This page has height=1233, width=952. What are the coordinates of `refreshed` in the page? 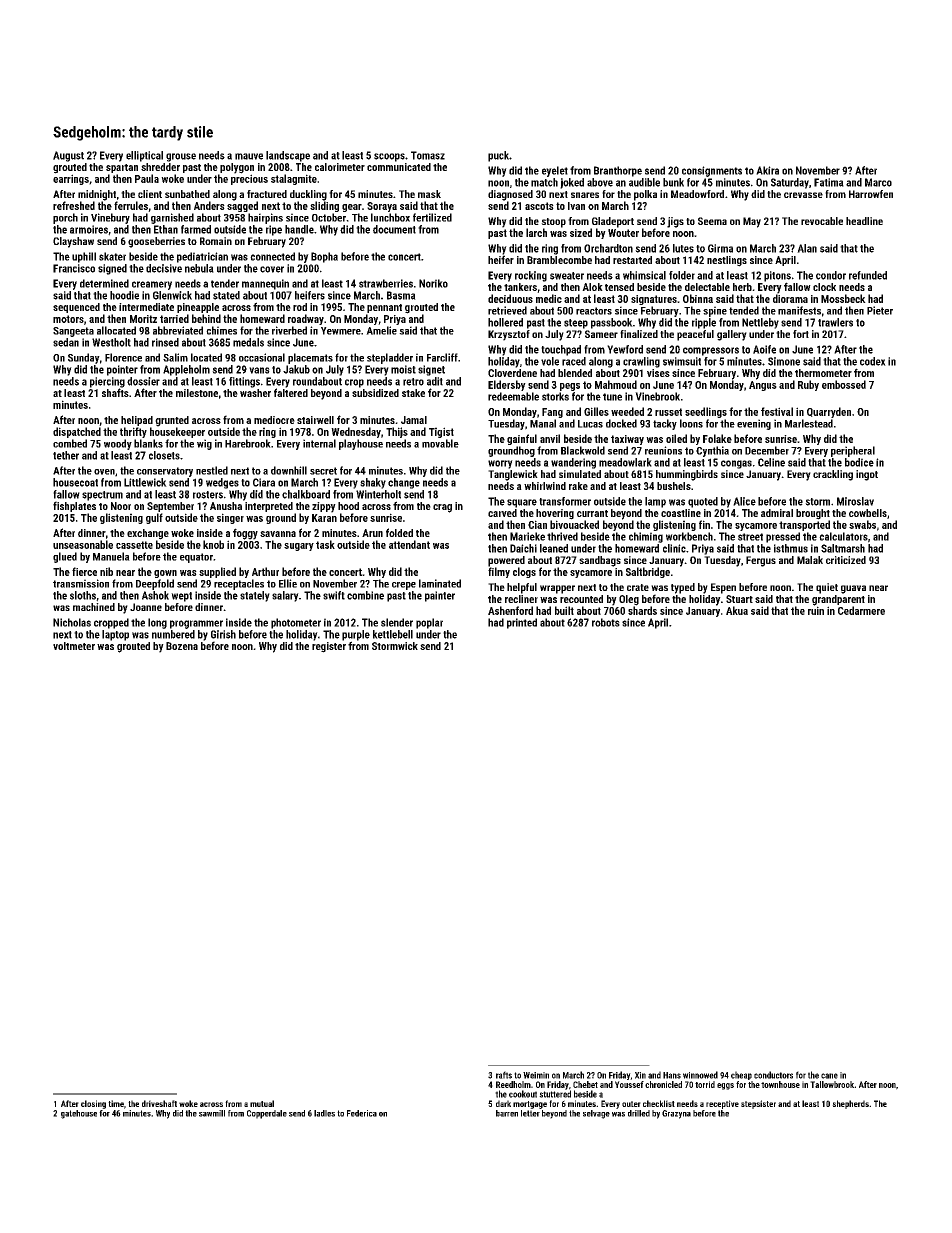 It's located at (74, 205).
